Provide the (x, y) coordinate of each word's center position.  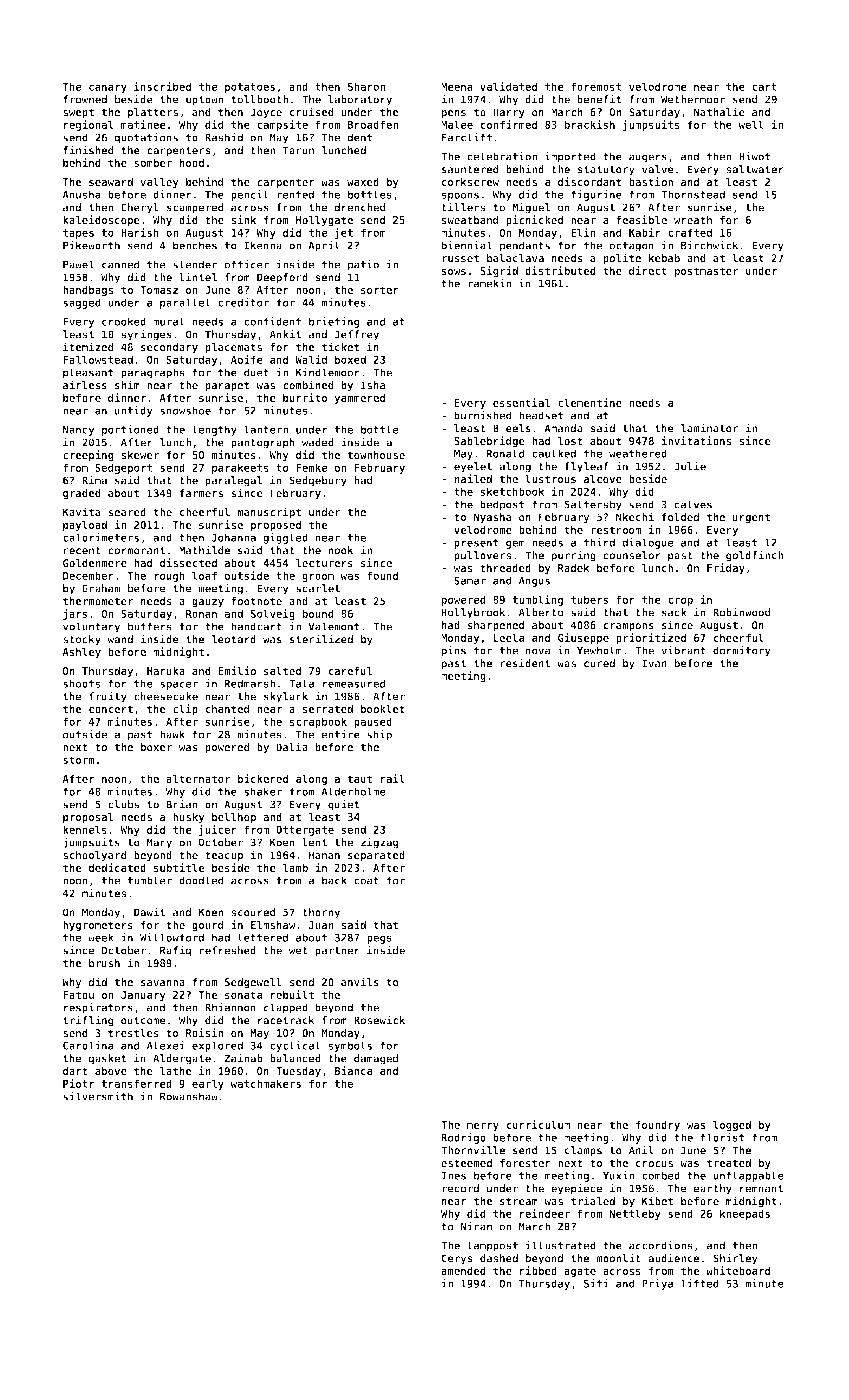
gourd (208, 926)
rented (295, 194)
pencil (250, 195)
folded (680, 517)
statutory (606, 170)
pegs (379, 939)
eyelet (473, 467)
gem (515, 544)
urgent (751, 518)
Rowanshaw (189, 1096)
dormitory (742, 651)
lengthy (214, 430)
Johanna (234, 537)
